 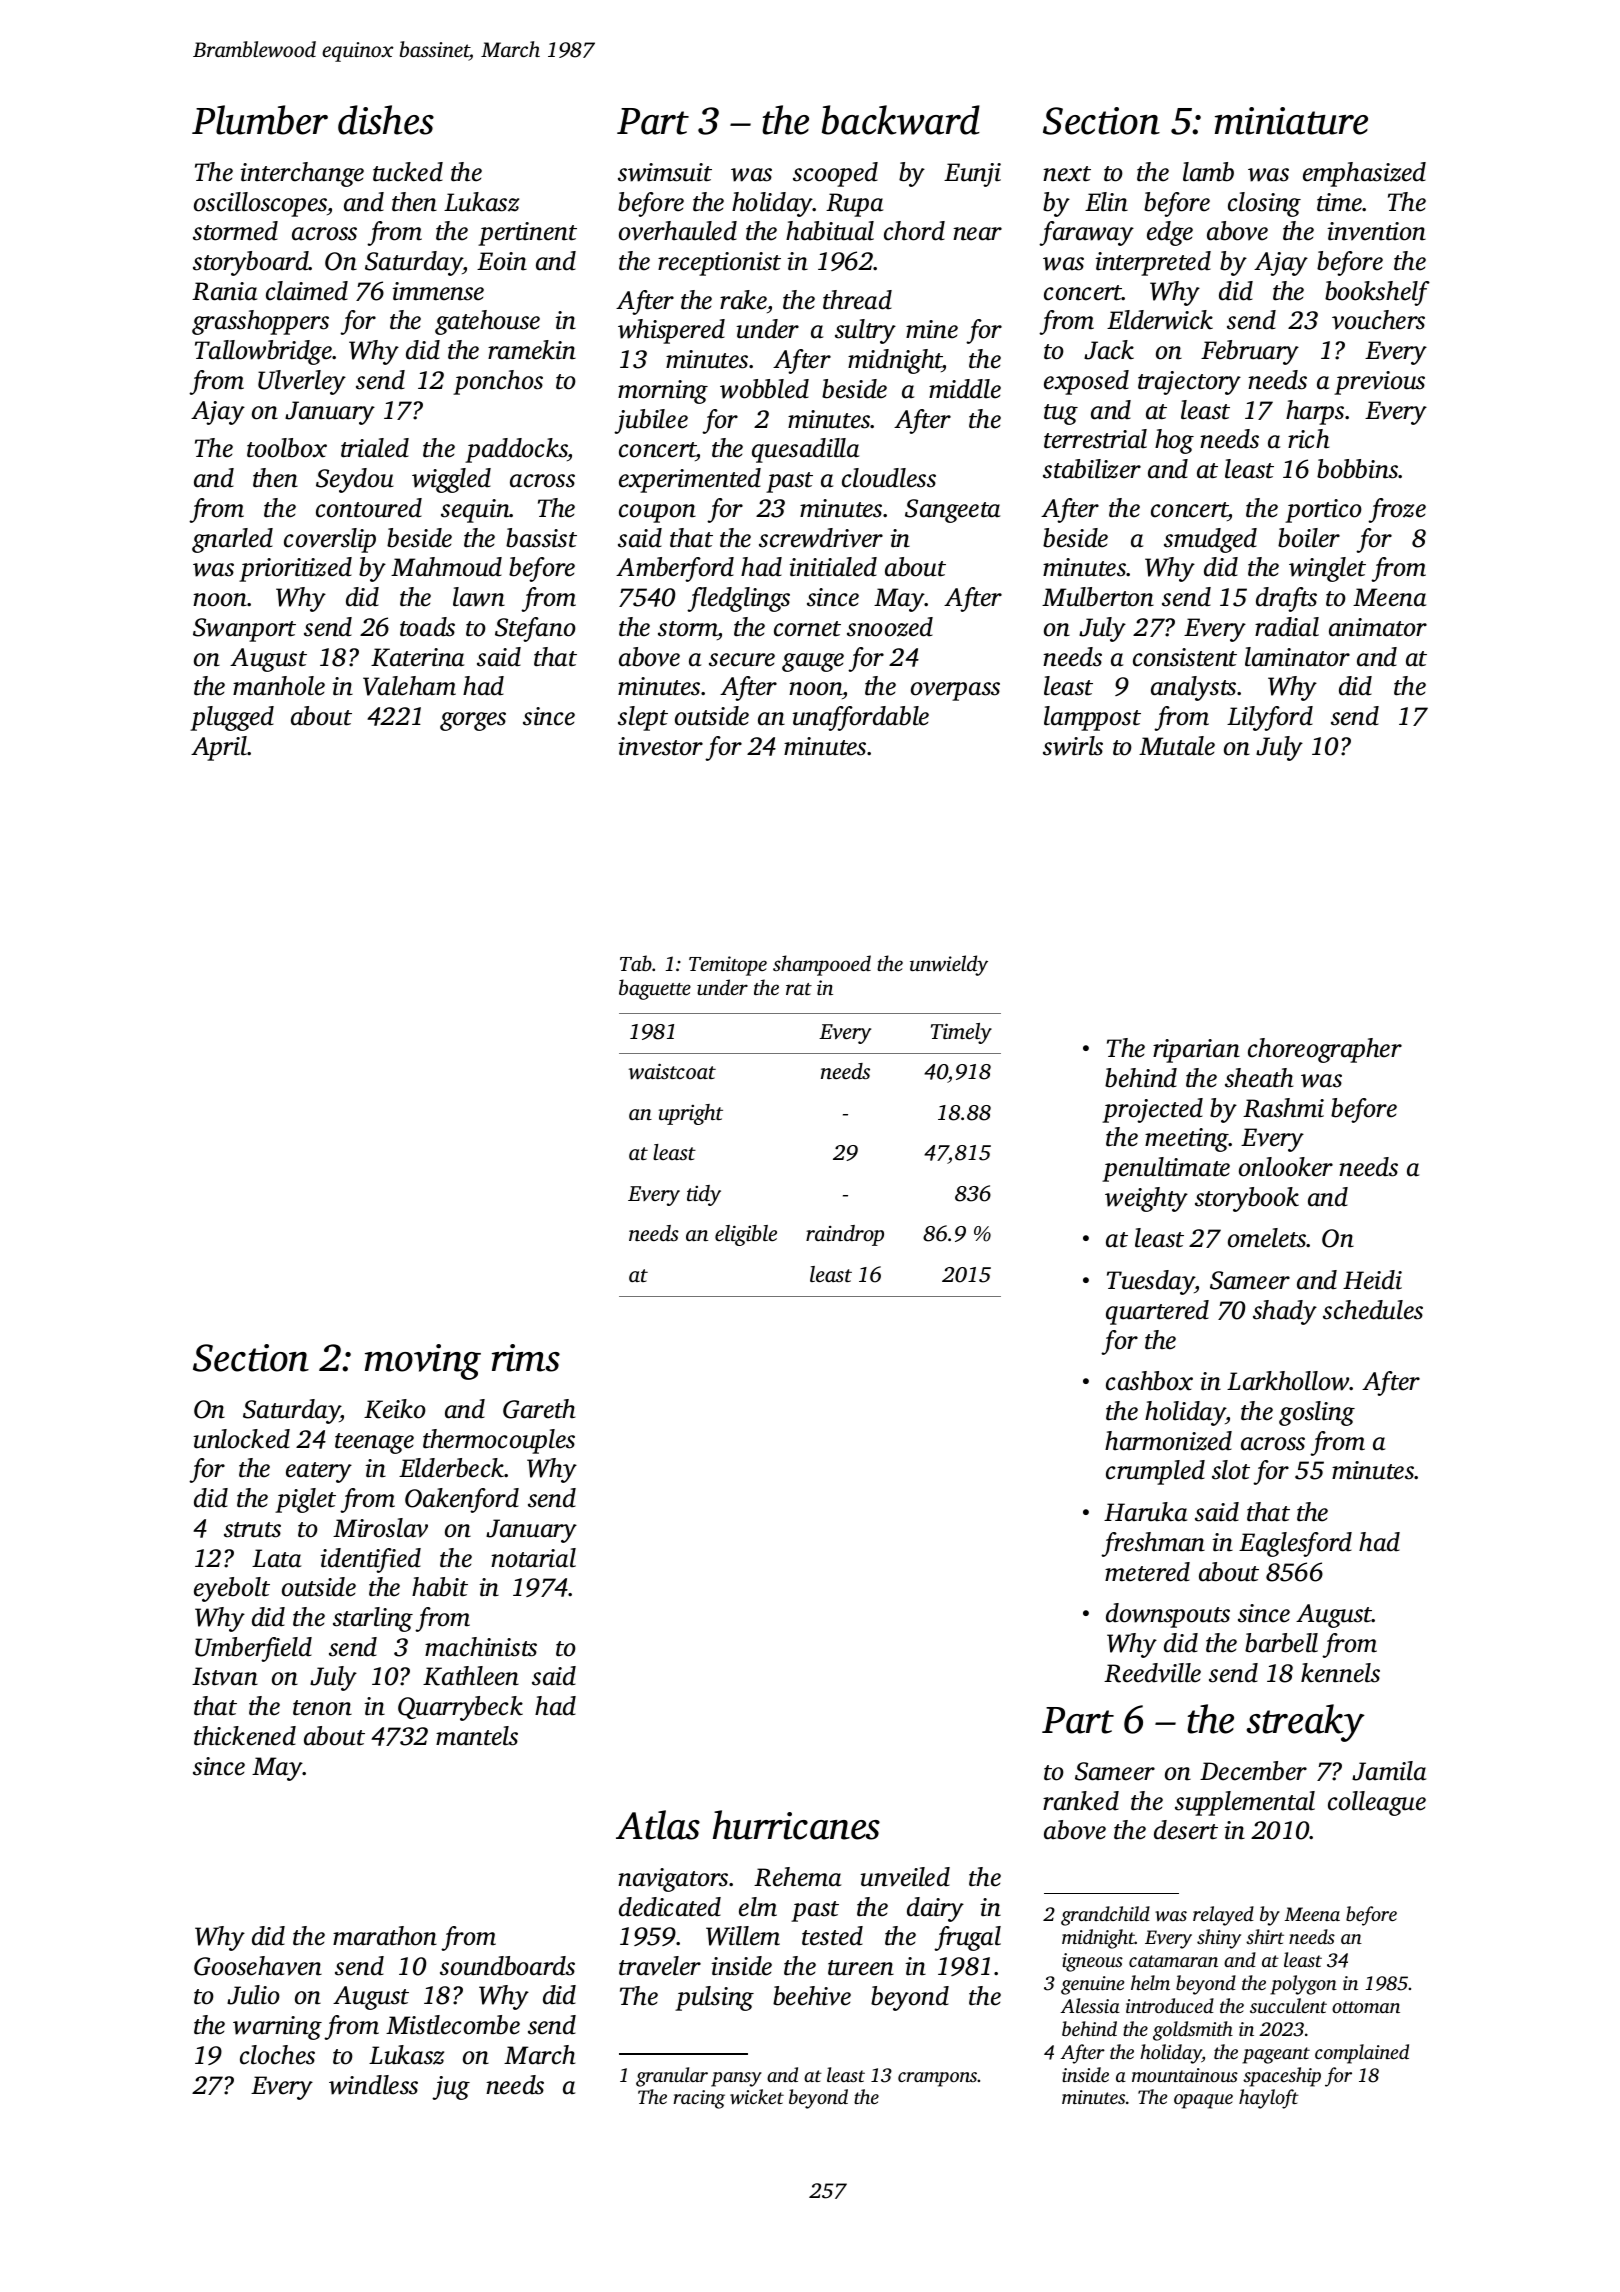 What do you see at coordinates (453, 2025) in the image?
I see `Mistlecombe` at bounding box center [453, 2025].
